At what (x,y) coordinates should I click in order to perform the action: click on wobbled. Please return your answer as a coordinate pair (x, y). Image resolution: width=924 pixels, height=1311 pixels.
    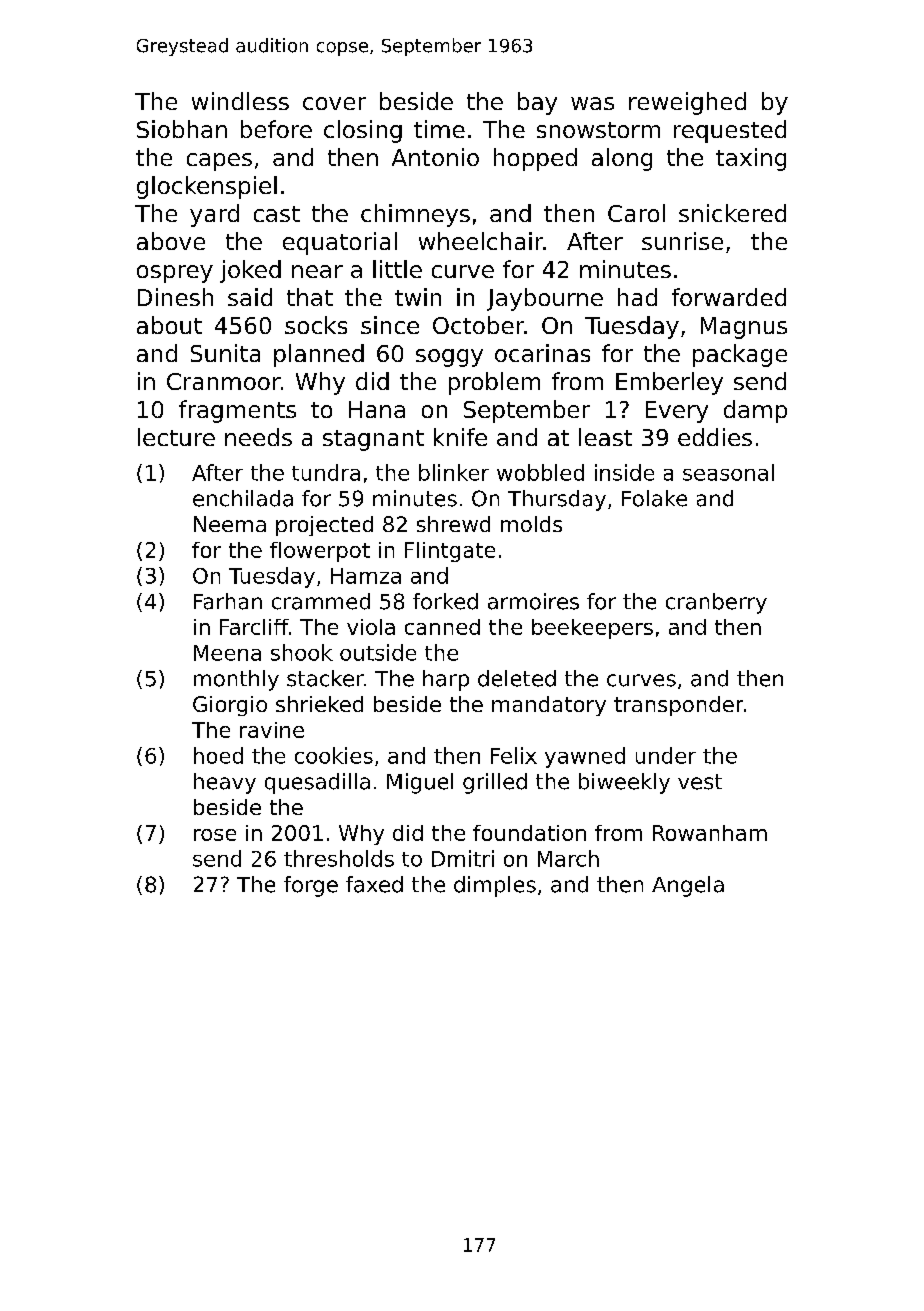
    Looking at the image, I should click on (540, 472).
